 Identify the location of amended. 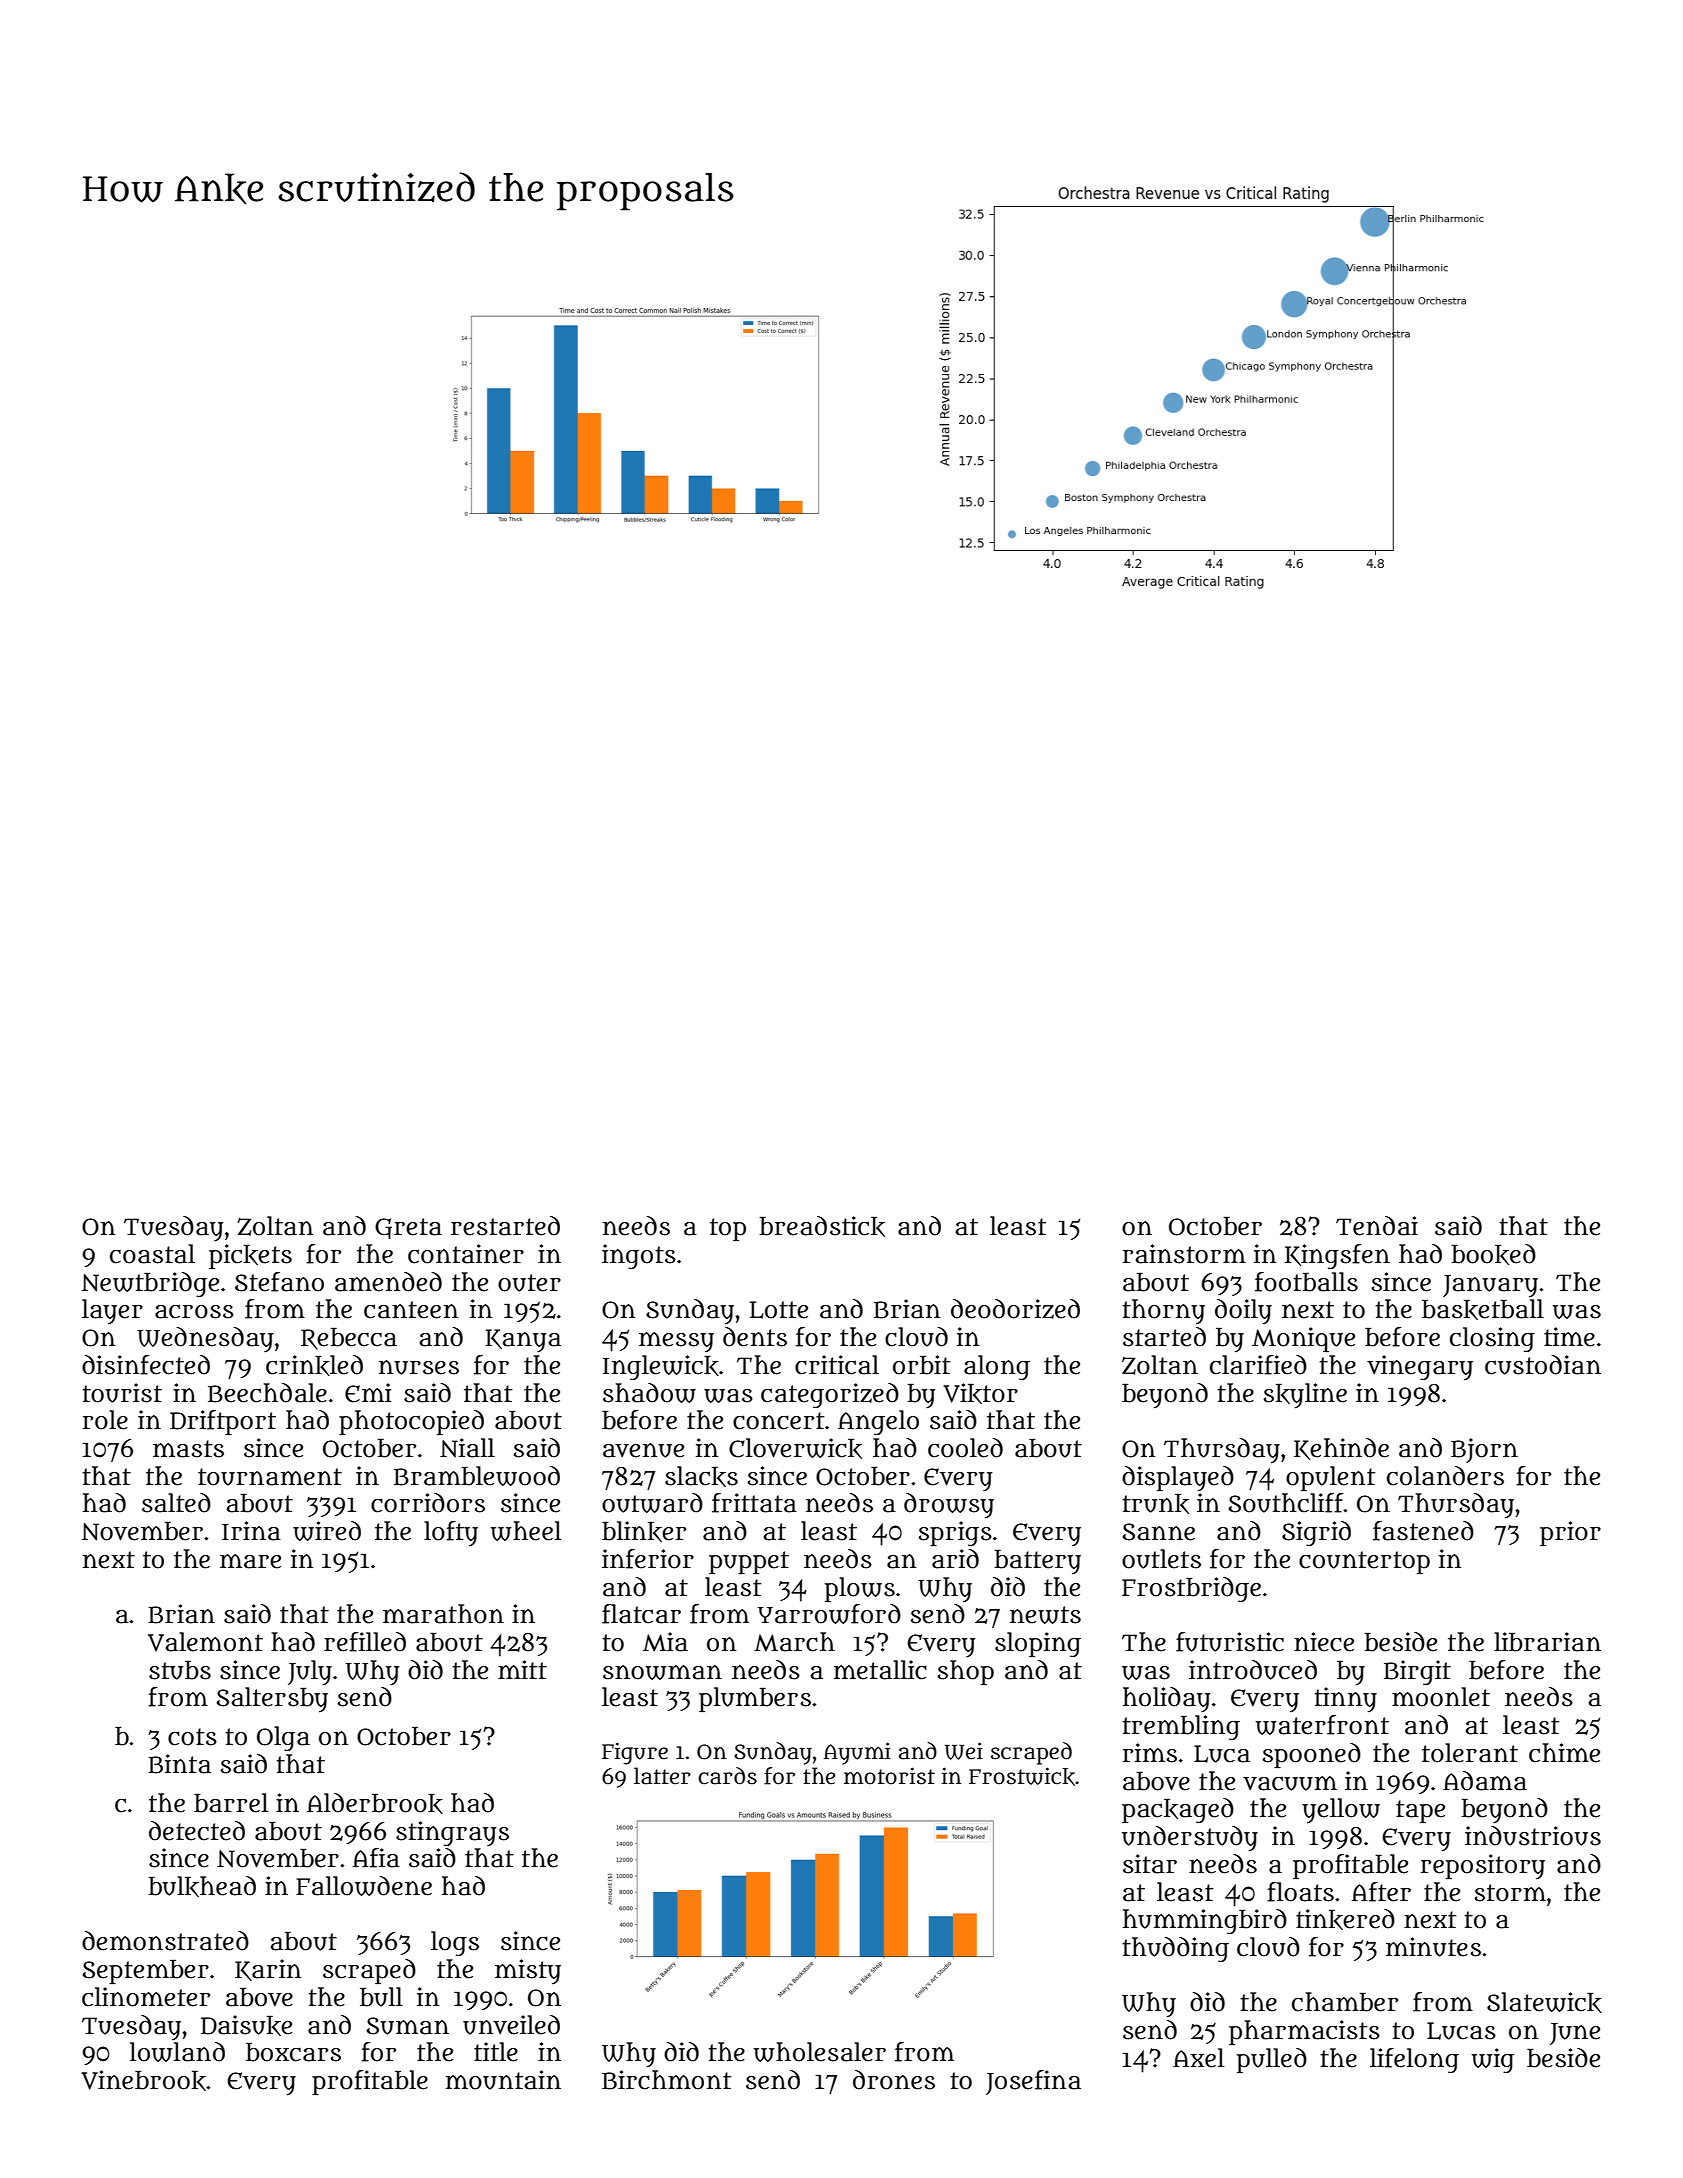
(388, 1282).
